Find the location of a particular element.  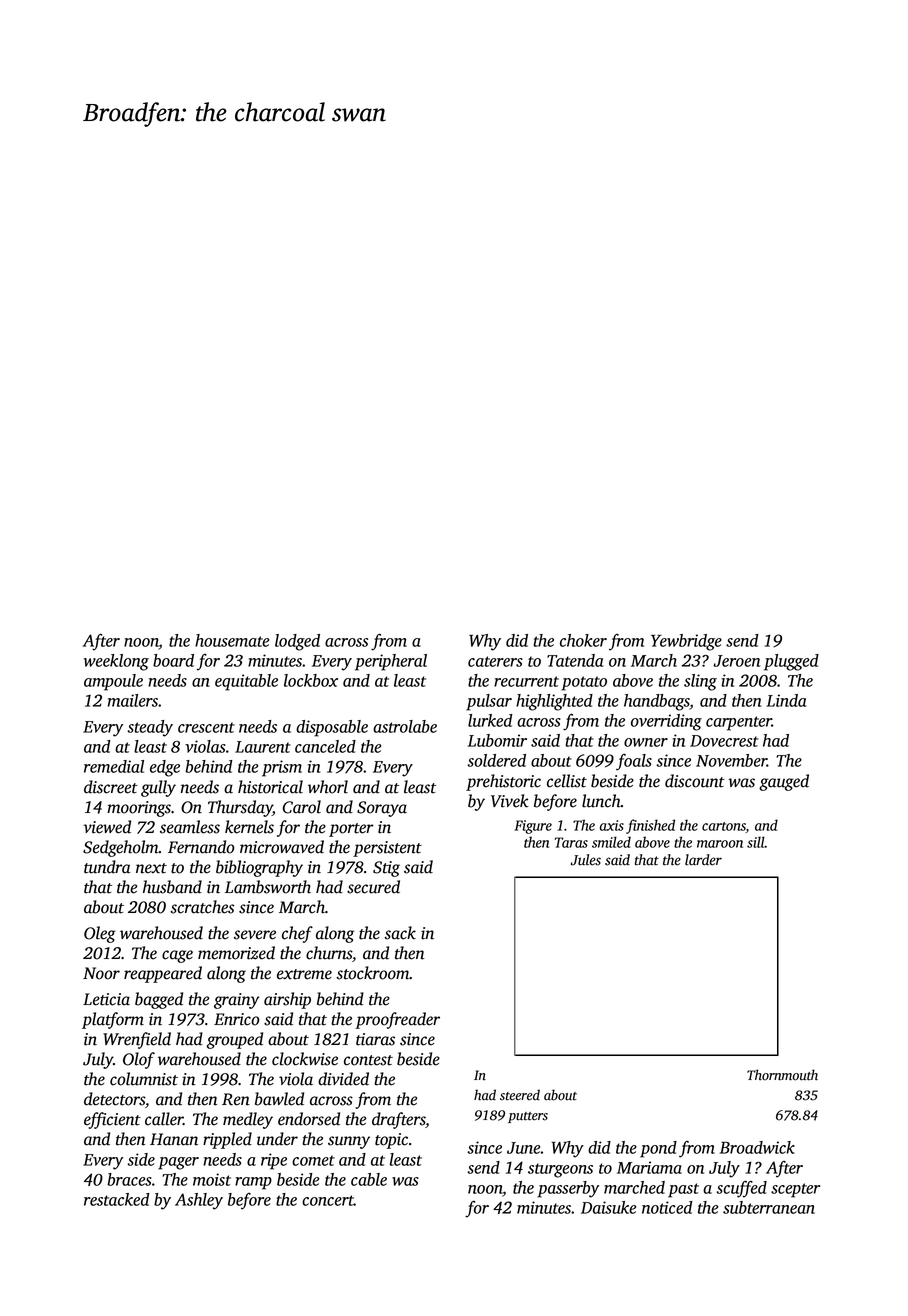

weeklong is located at coordinates (116, 662).
